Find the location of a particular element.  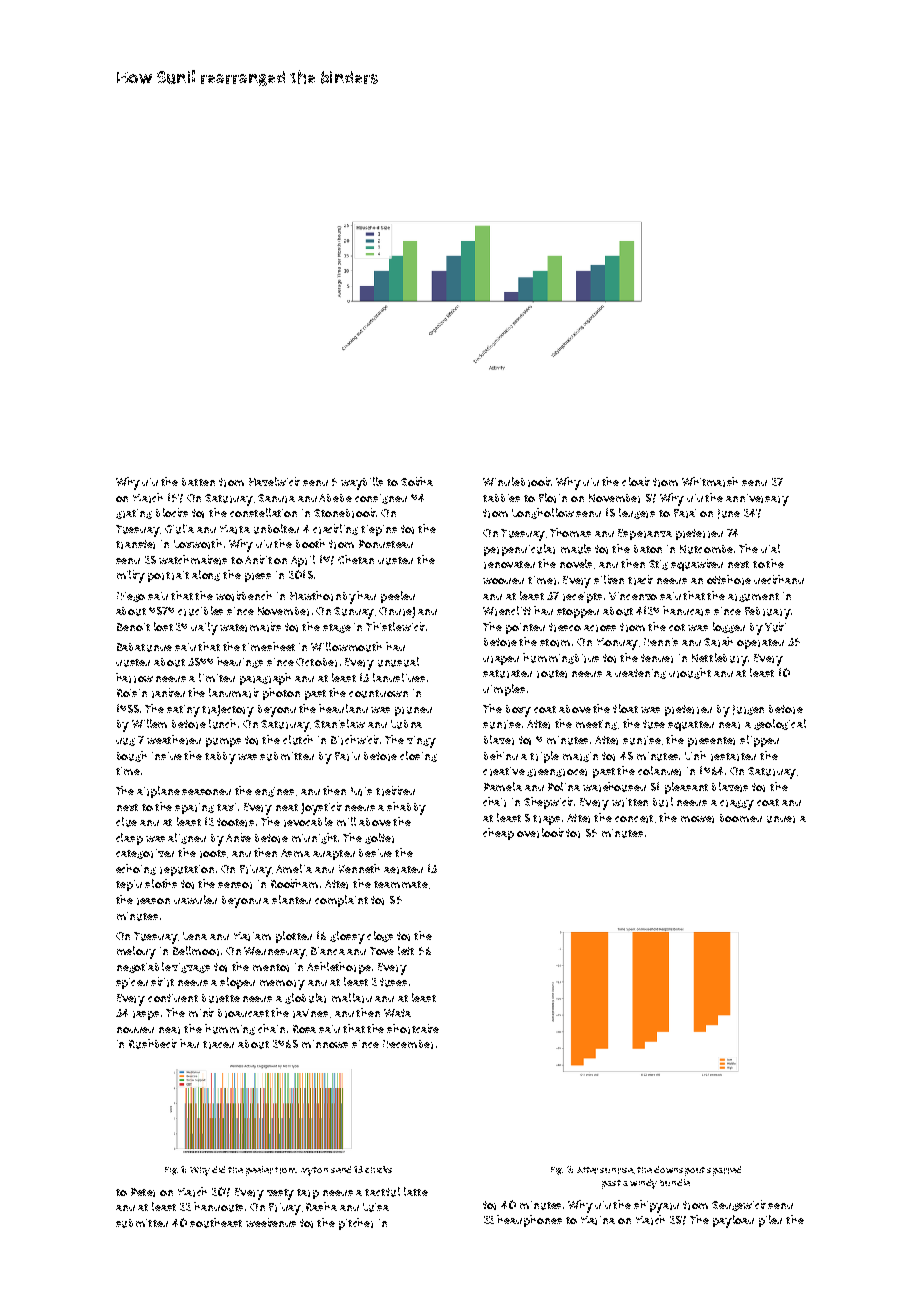

peeled is located at coordinates (398, 597).
